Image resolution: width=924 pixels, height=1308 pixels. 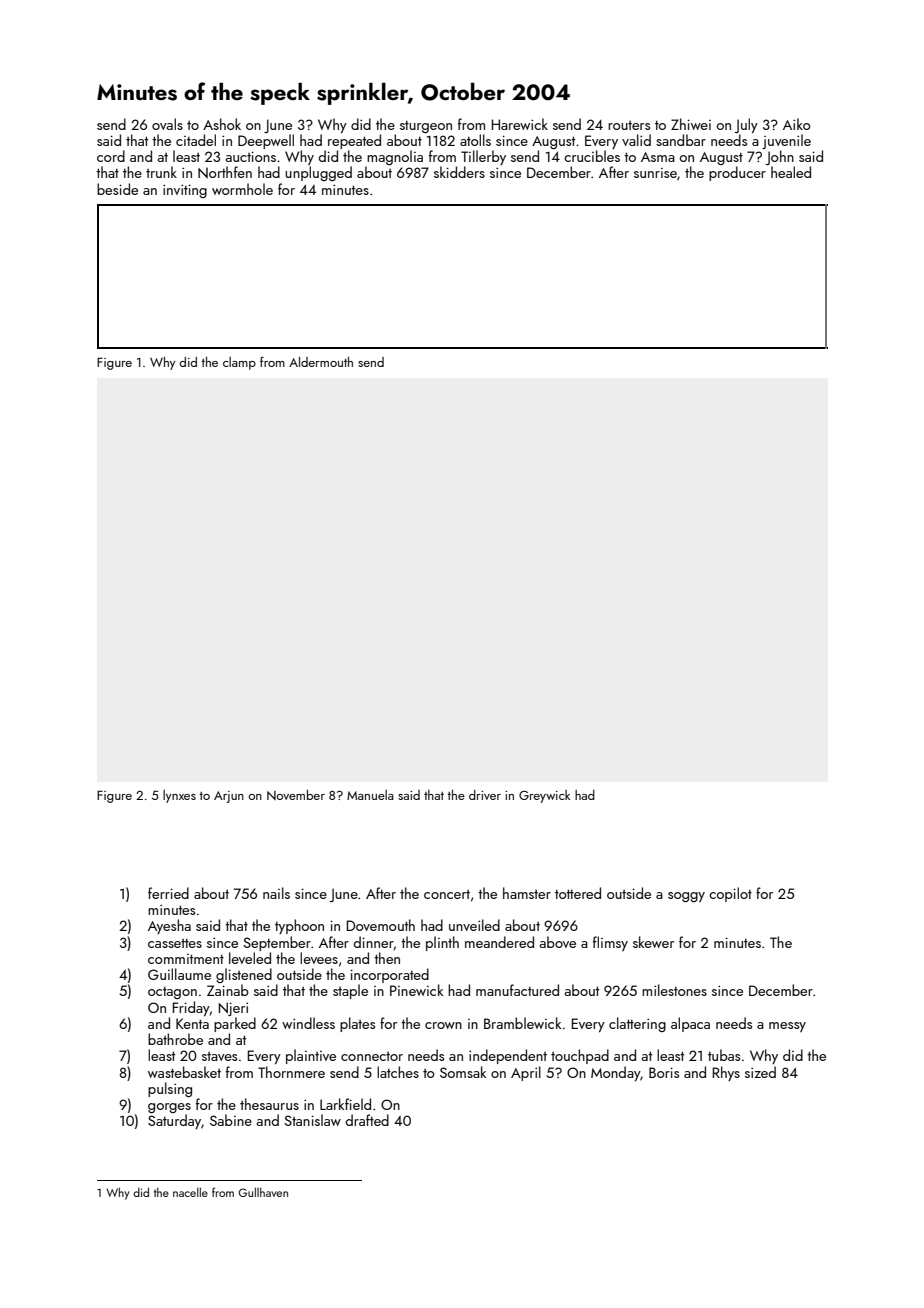 I want to click on ferried, so click(x=168, y=893).
